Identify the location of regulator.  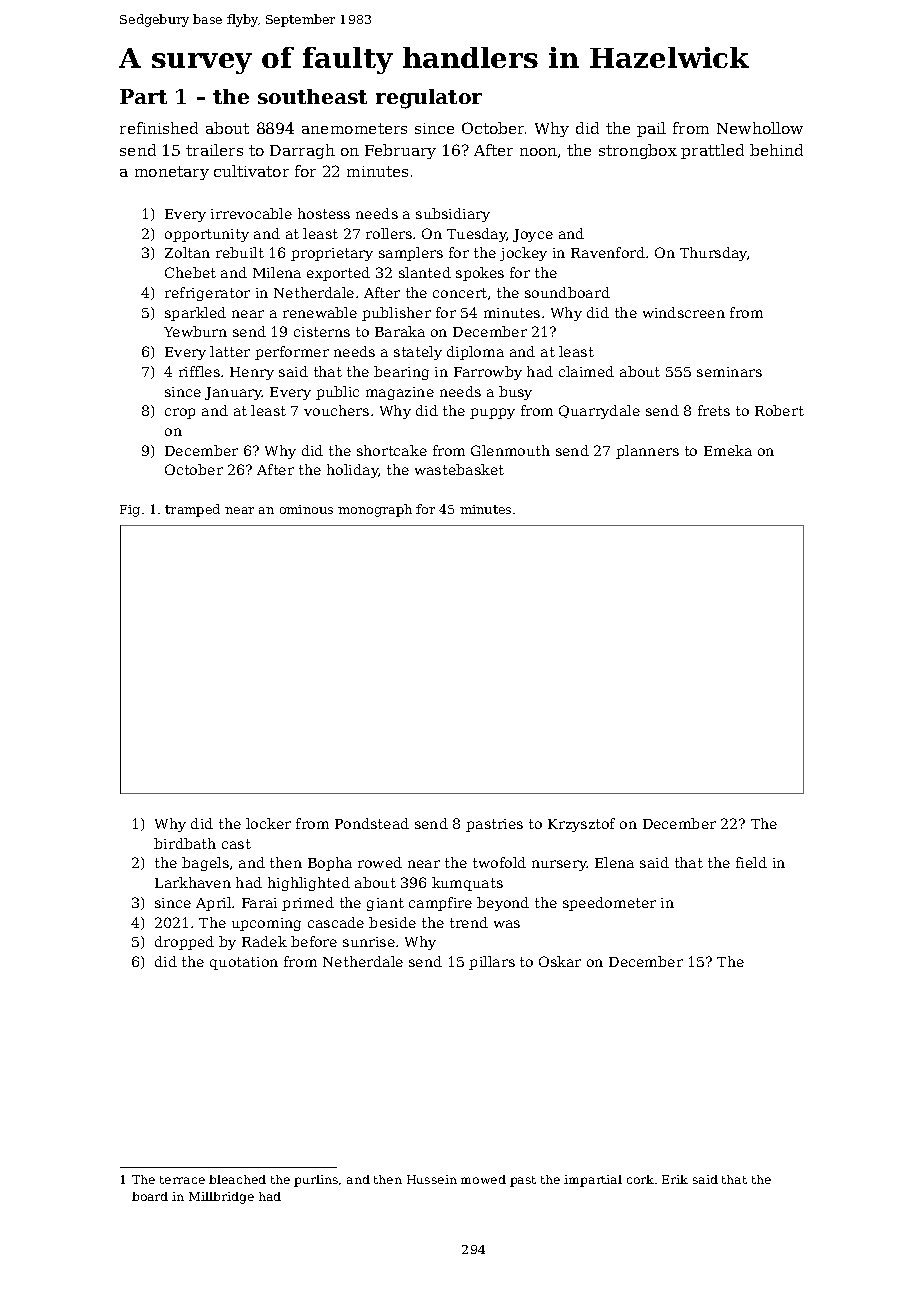
(429, 99).
